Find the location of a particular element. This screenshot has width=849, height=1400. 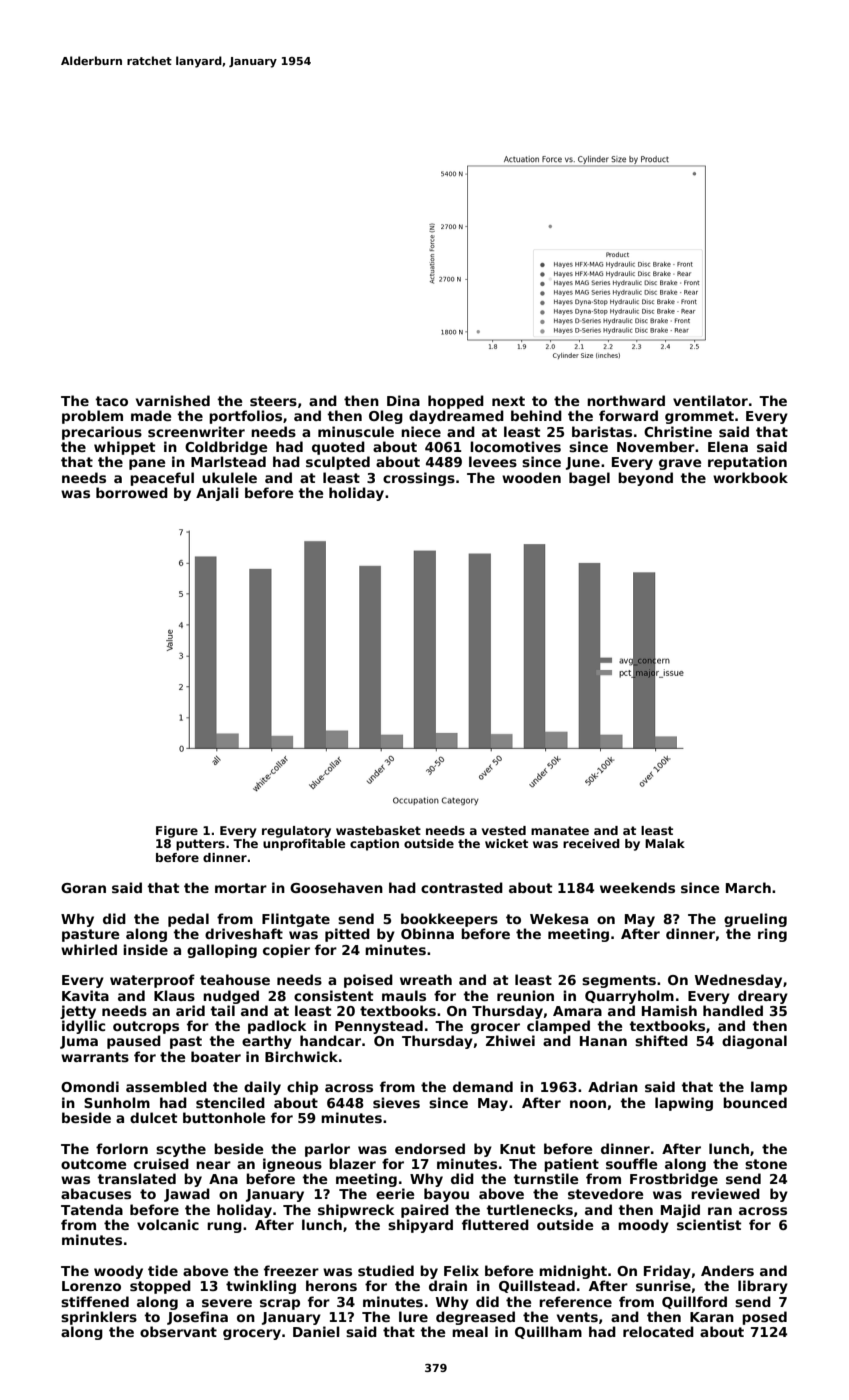

Knut is located at coordinates (517, 1149).
